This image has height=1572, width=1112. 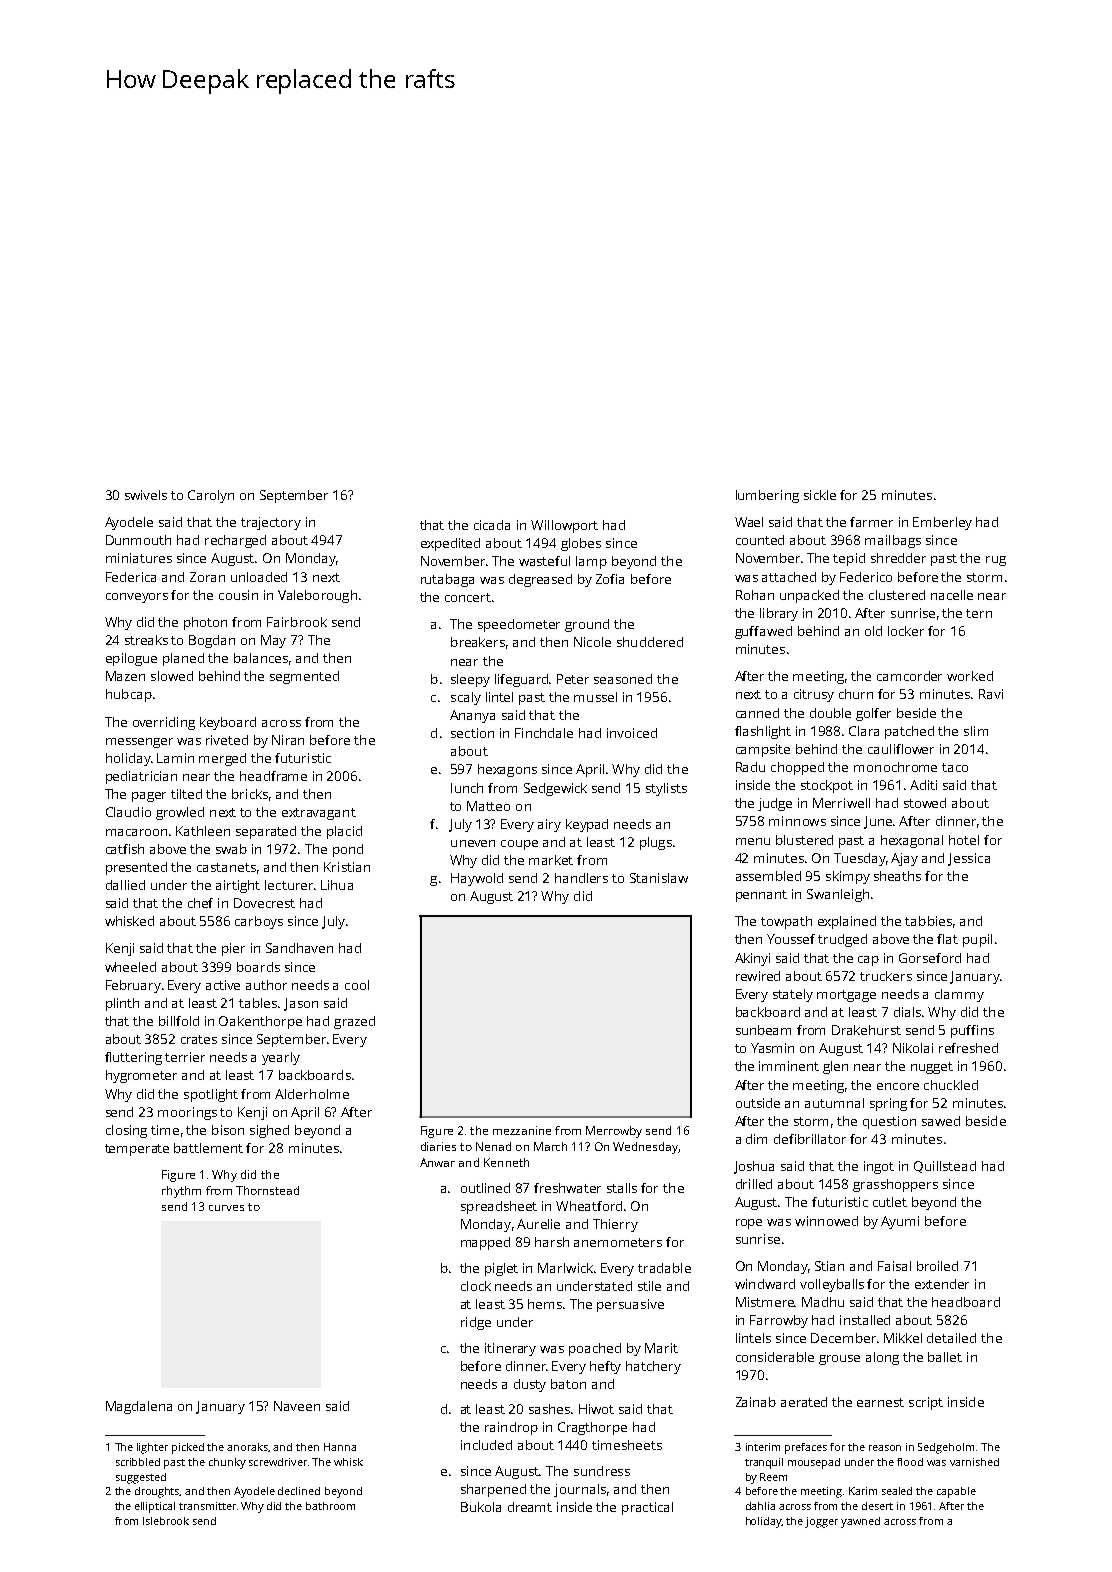 I want to click on clock, so click(x=476, y=1286).
